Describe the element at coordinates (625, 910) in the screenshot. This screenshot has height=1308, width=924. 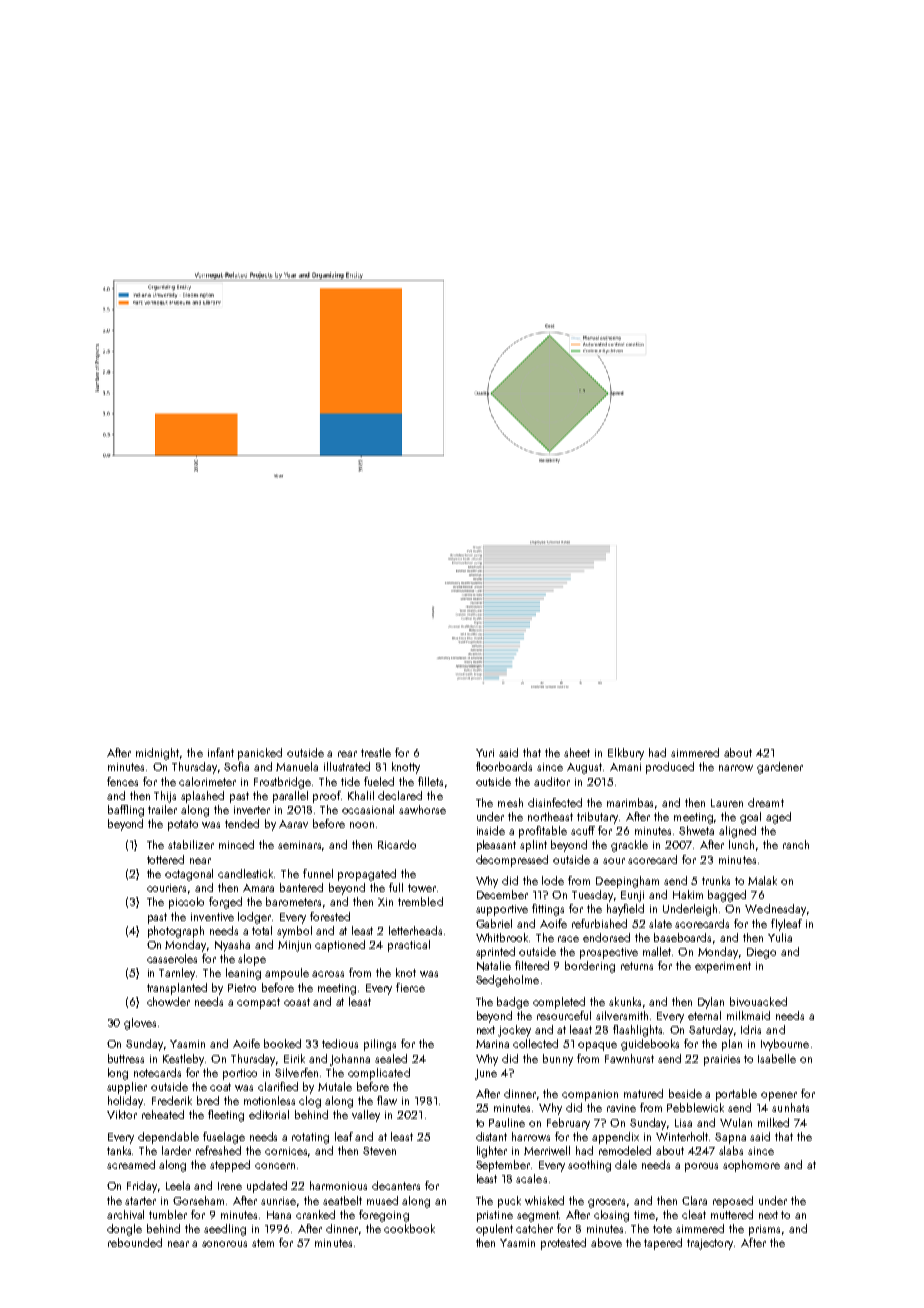
I see `hayfield` at that location.
